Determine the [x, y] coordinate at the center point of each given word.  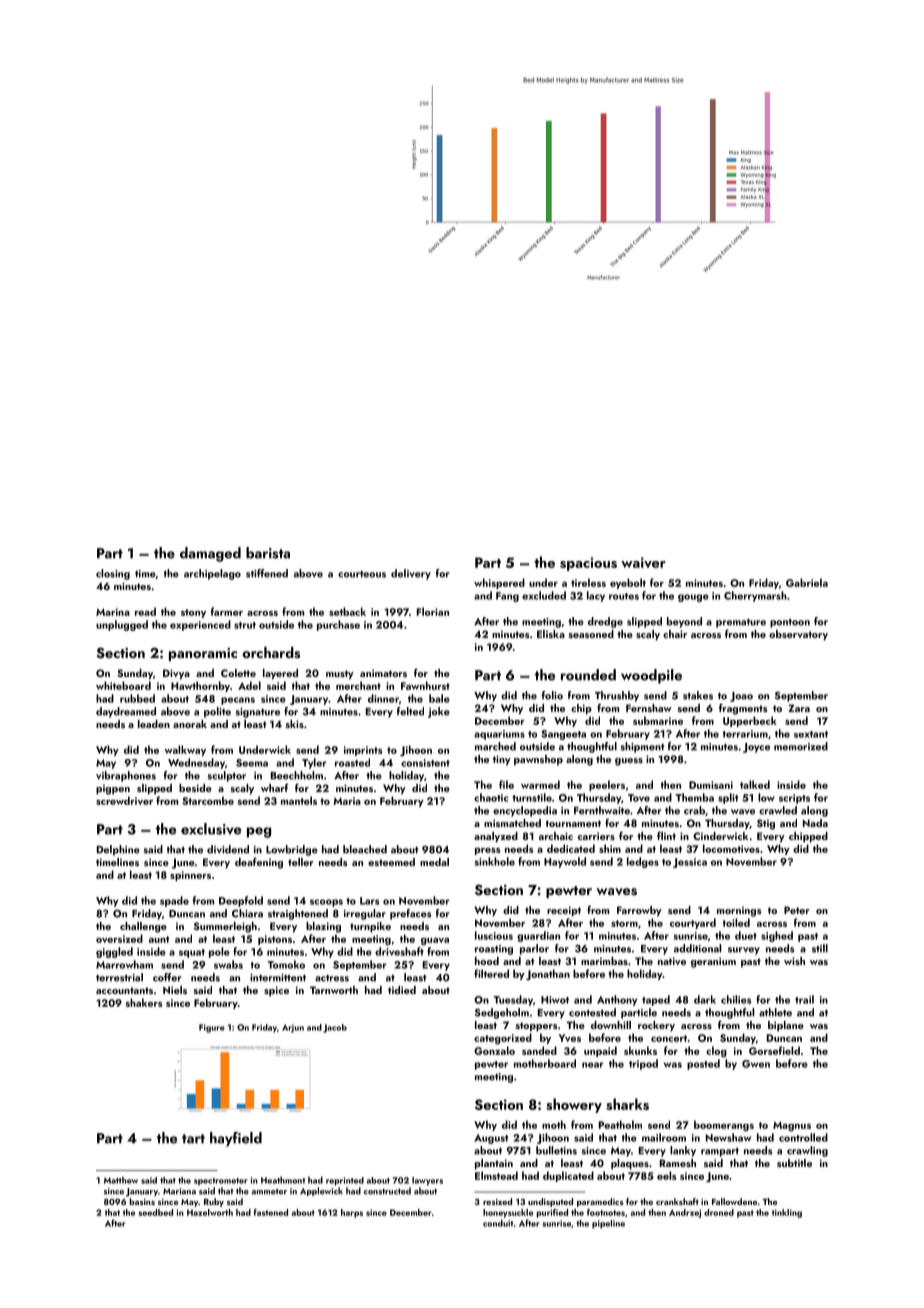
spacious [588, 564]
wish [794, 961]
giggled [114, 952]
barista [268, 553]
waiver [643, 562]
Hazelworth [210, 1212]
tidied [402, 990]
